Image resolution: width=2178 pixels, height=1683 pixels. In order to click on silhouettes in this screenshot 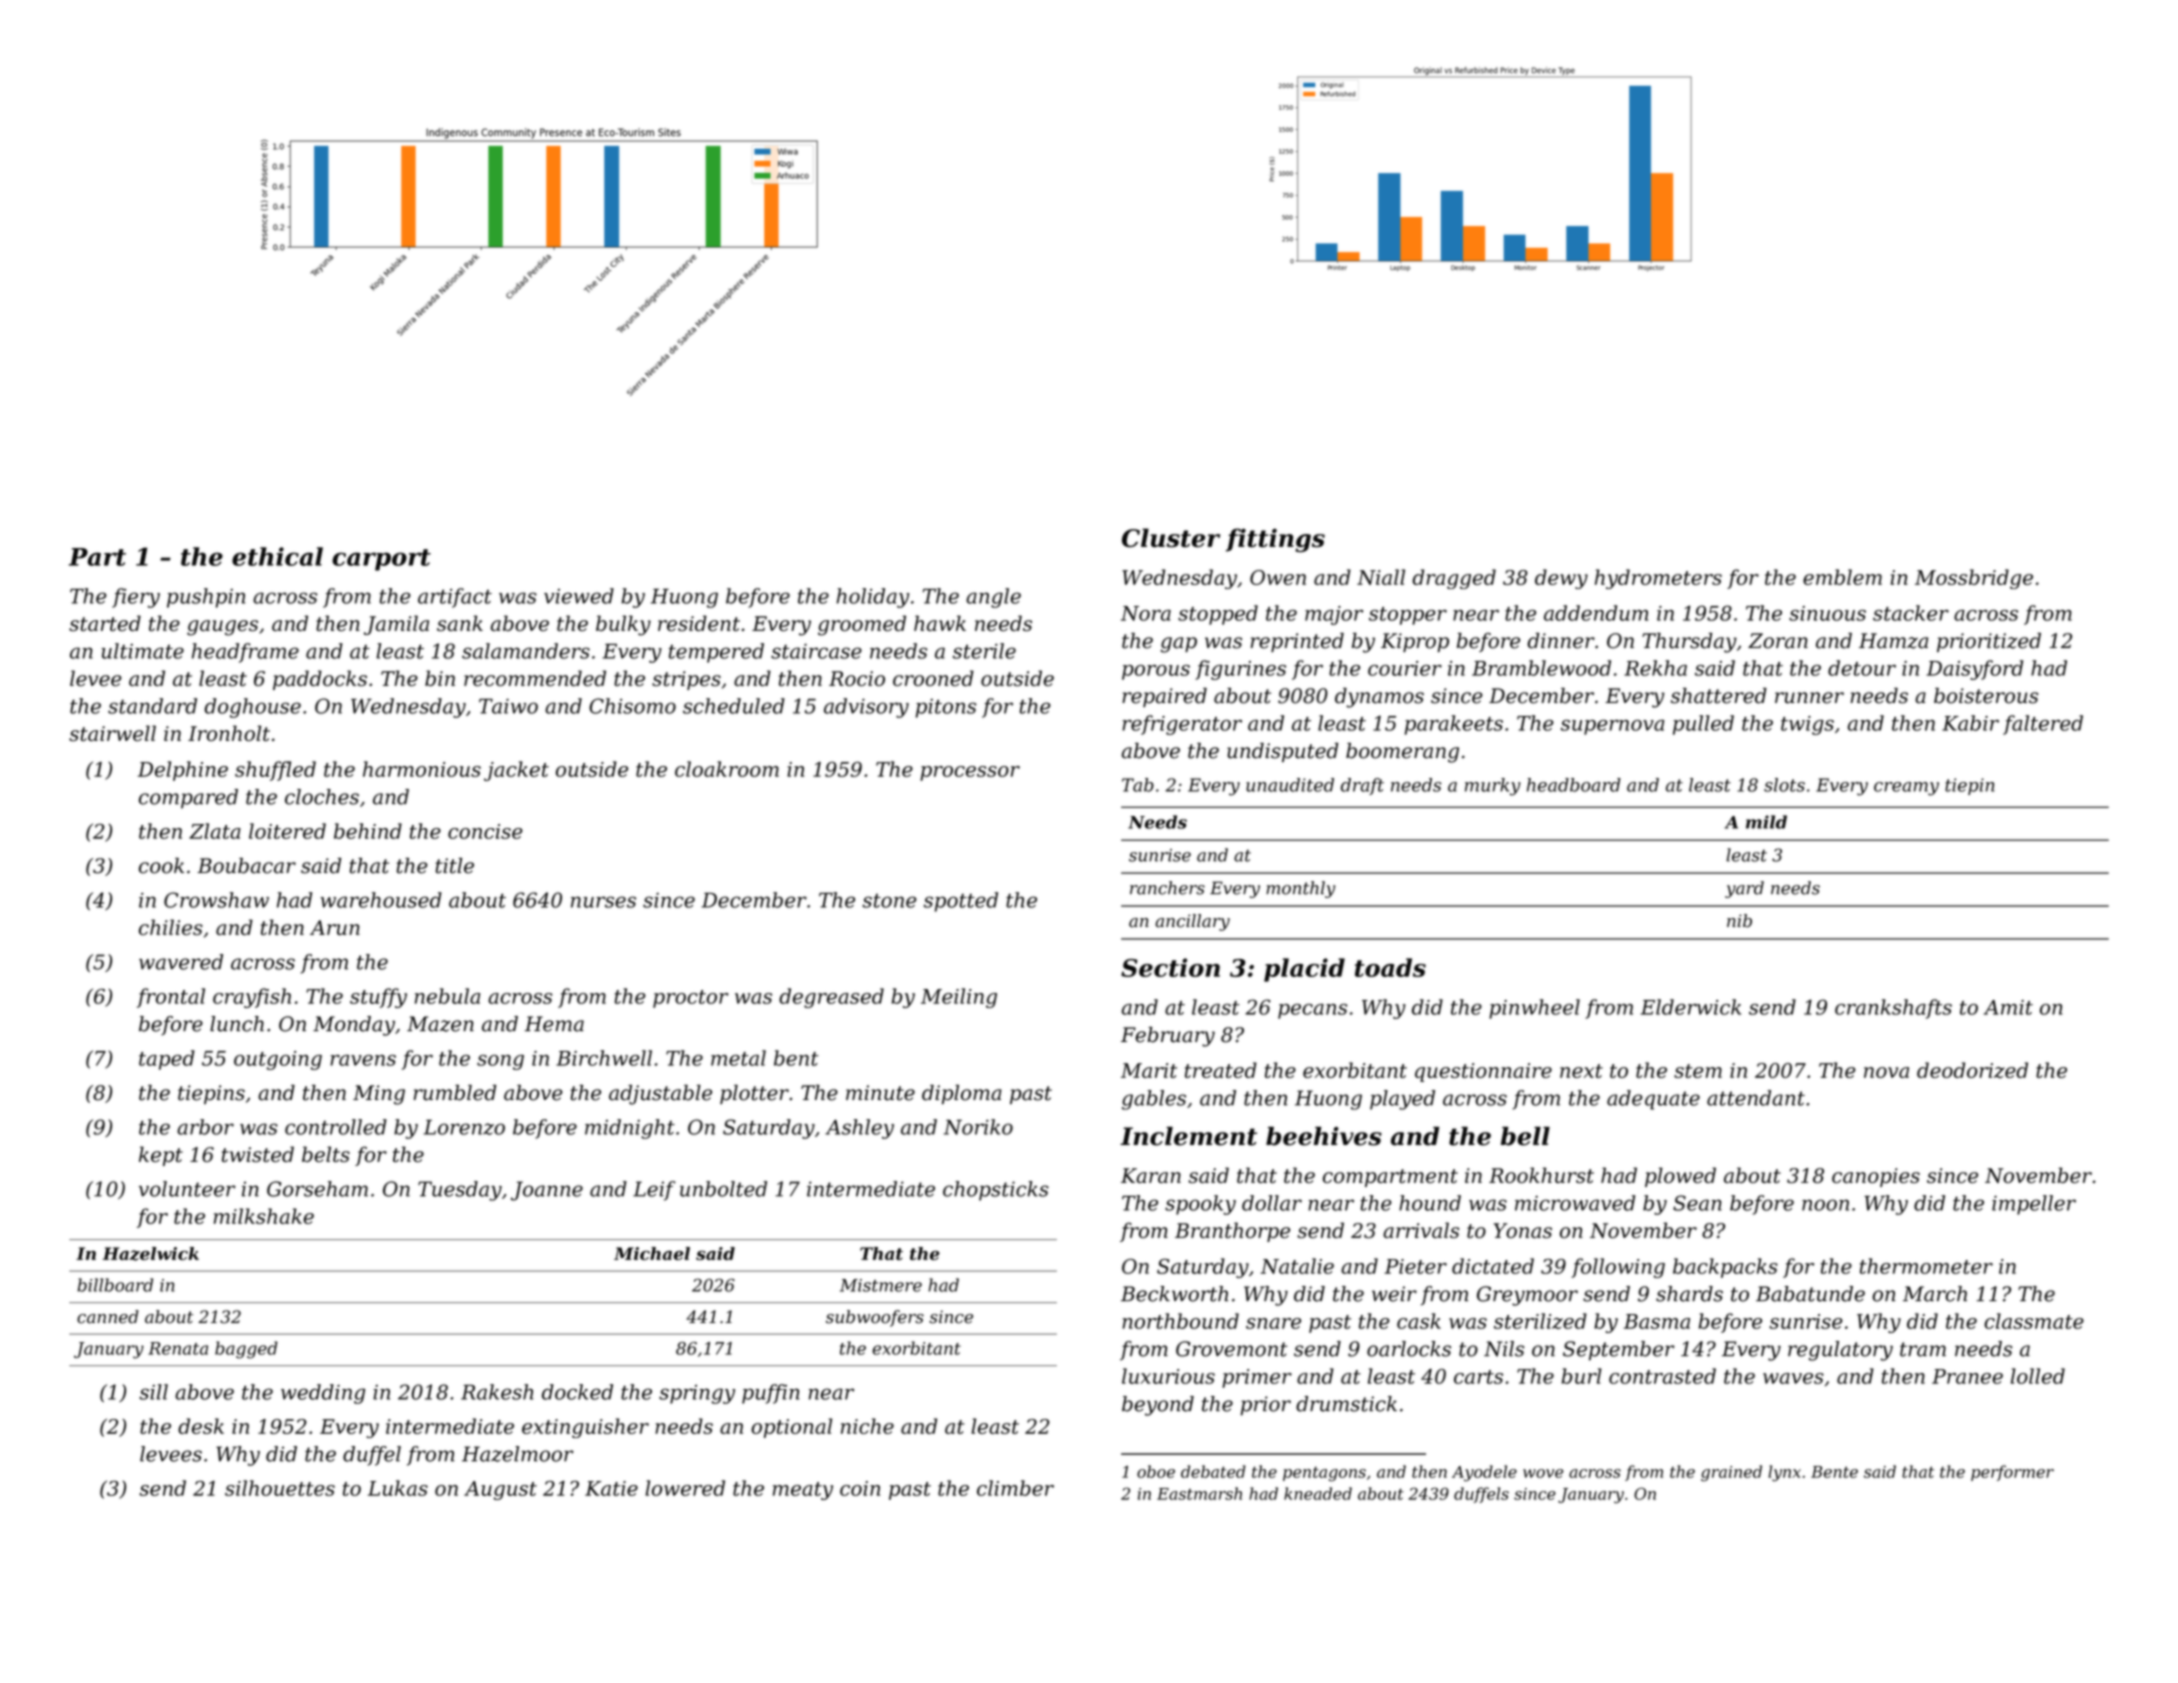, I will do `click(280, 1488)`.
